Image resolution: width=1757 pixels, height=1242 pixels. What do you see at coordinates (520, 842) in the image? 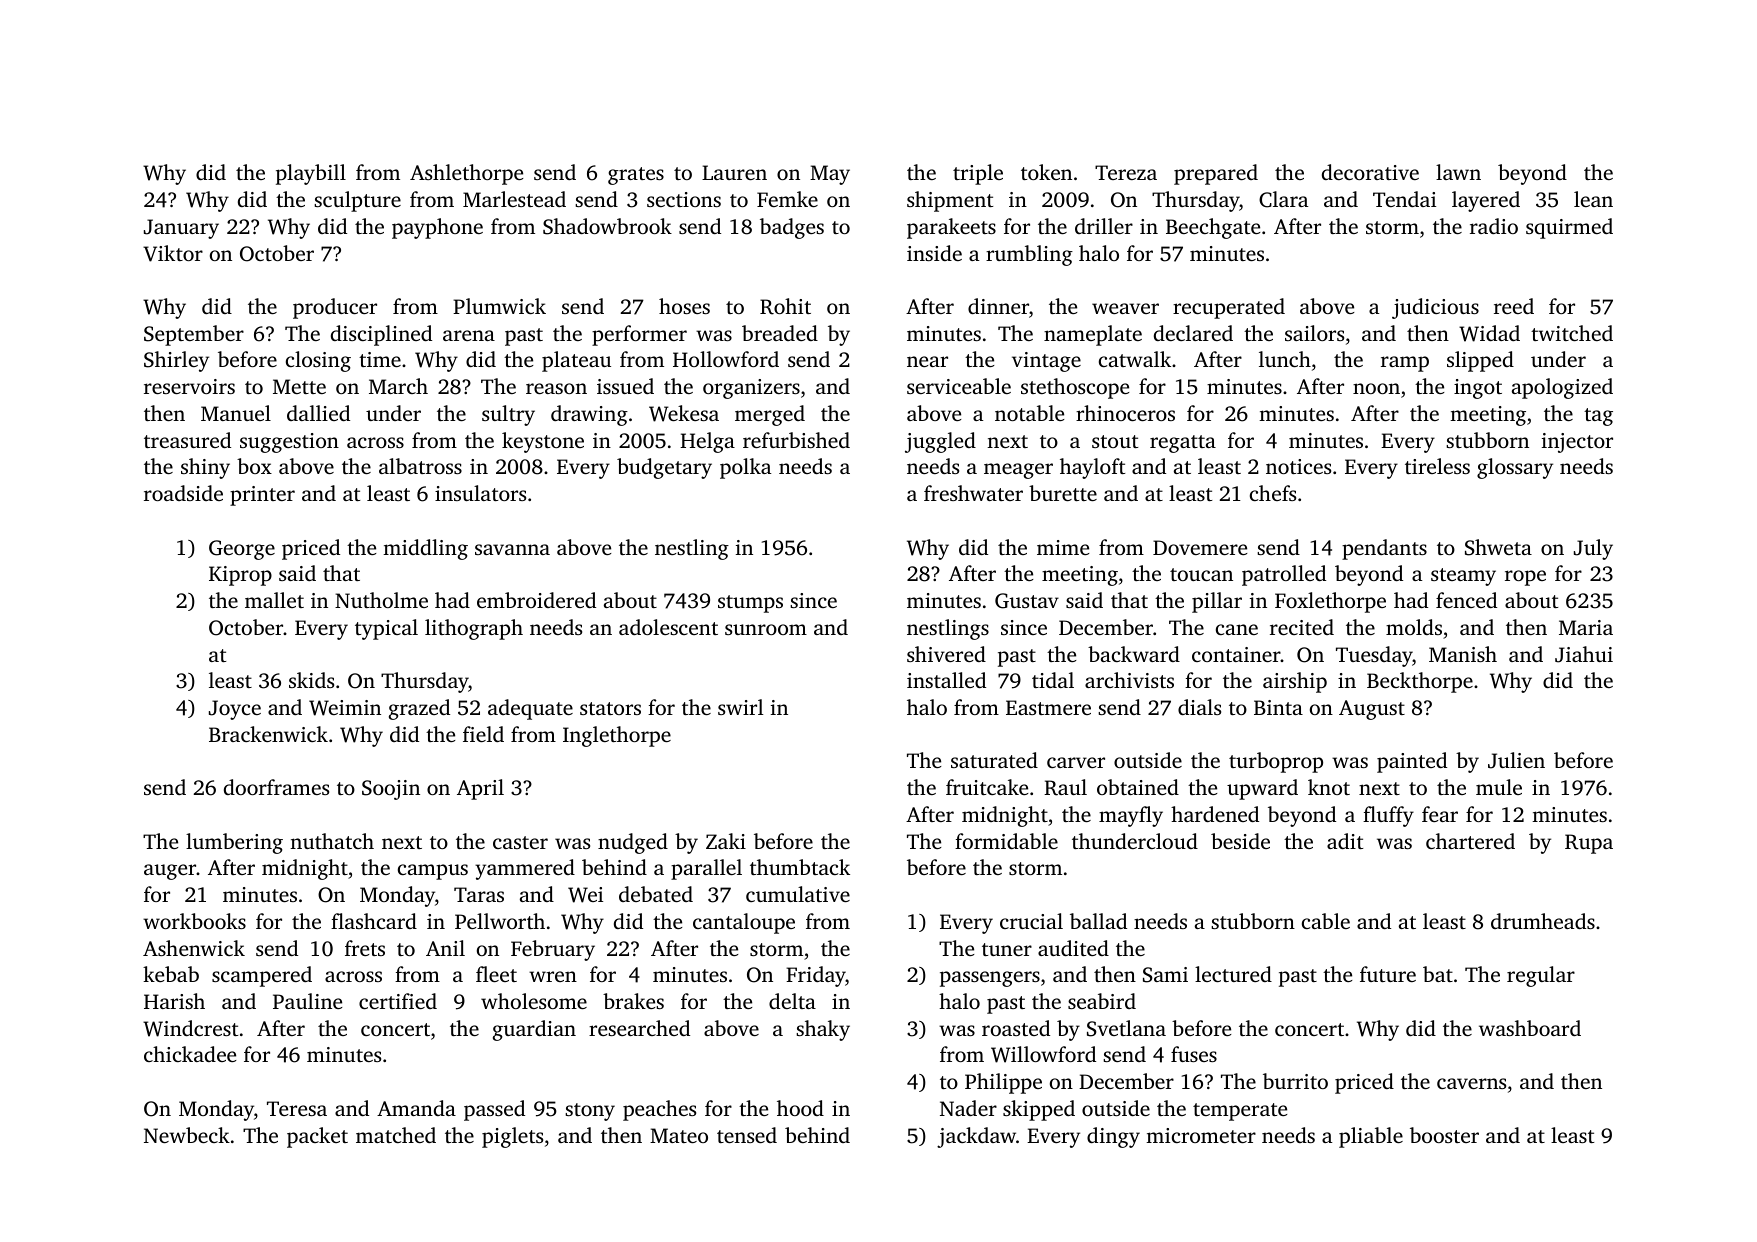
I see `caster` at bounding box center [520, 842].
